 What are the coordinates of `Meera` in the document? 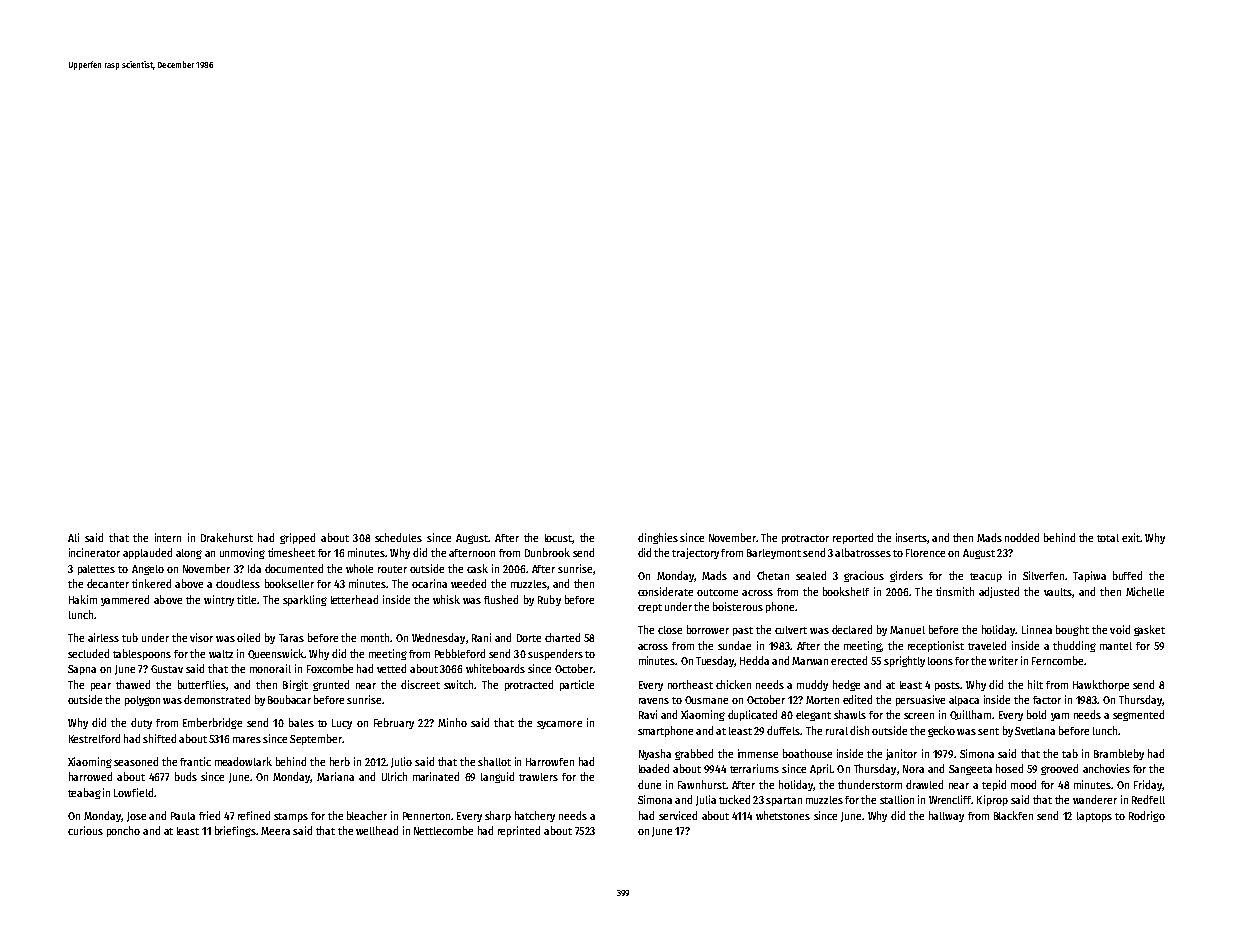 It's located at (275, 831).
